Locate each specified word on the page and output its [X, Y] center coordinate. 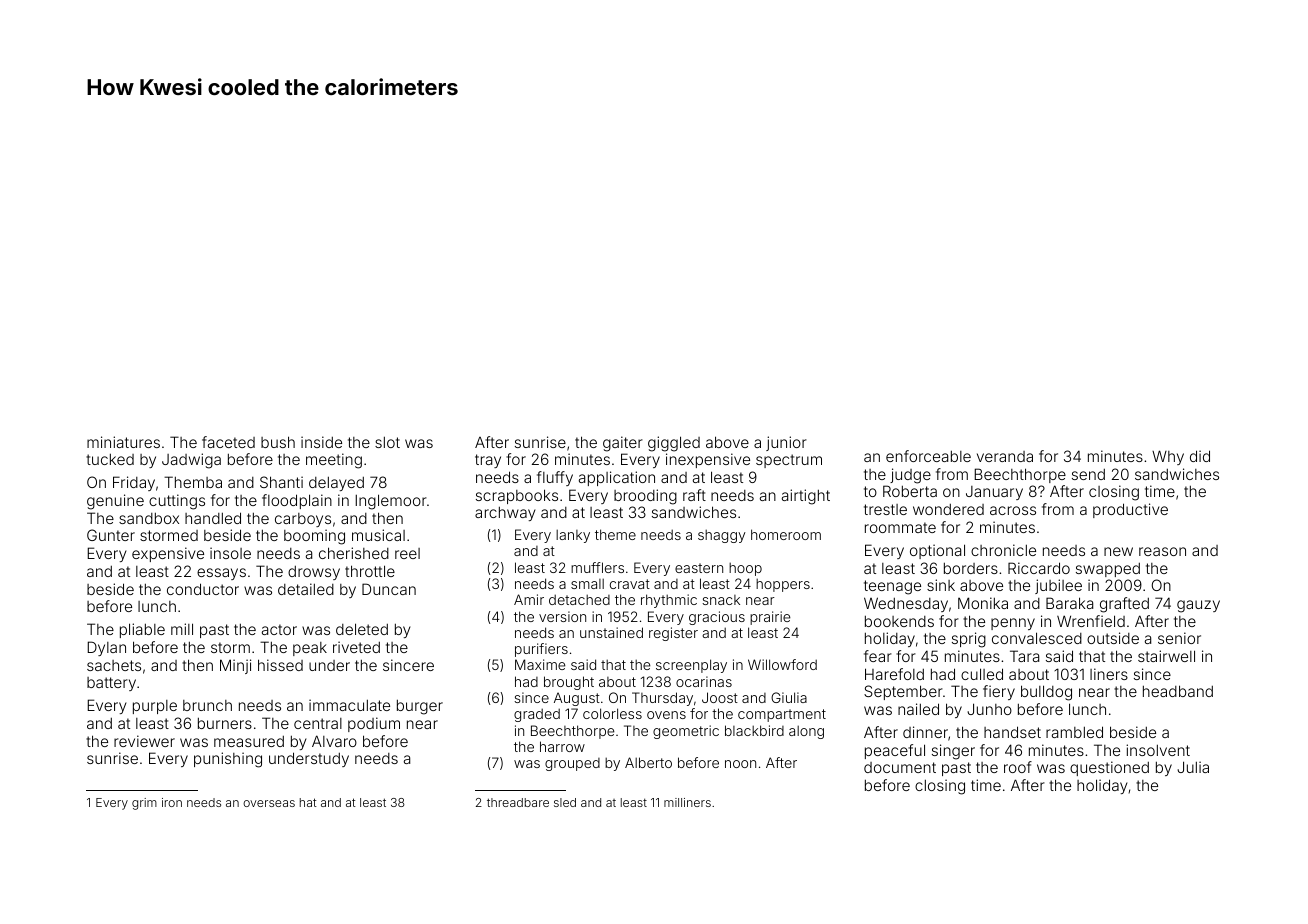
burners [225, 723]
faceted [228, 442]
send [1088, 474]
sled [565, 802]
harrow [562, 746]
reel [407, 553]
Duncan [389, 589]
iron [172, 802]
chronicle [1003, 550]
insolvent [1158, 750]
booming [314, 537]
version [562, 616]
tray [488, 461]
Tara [1024, 656]
